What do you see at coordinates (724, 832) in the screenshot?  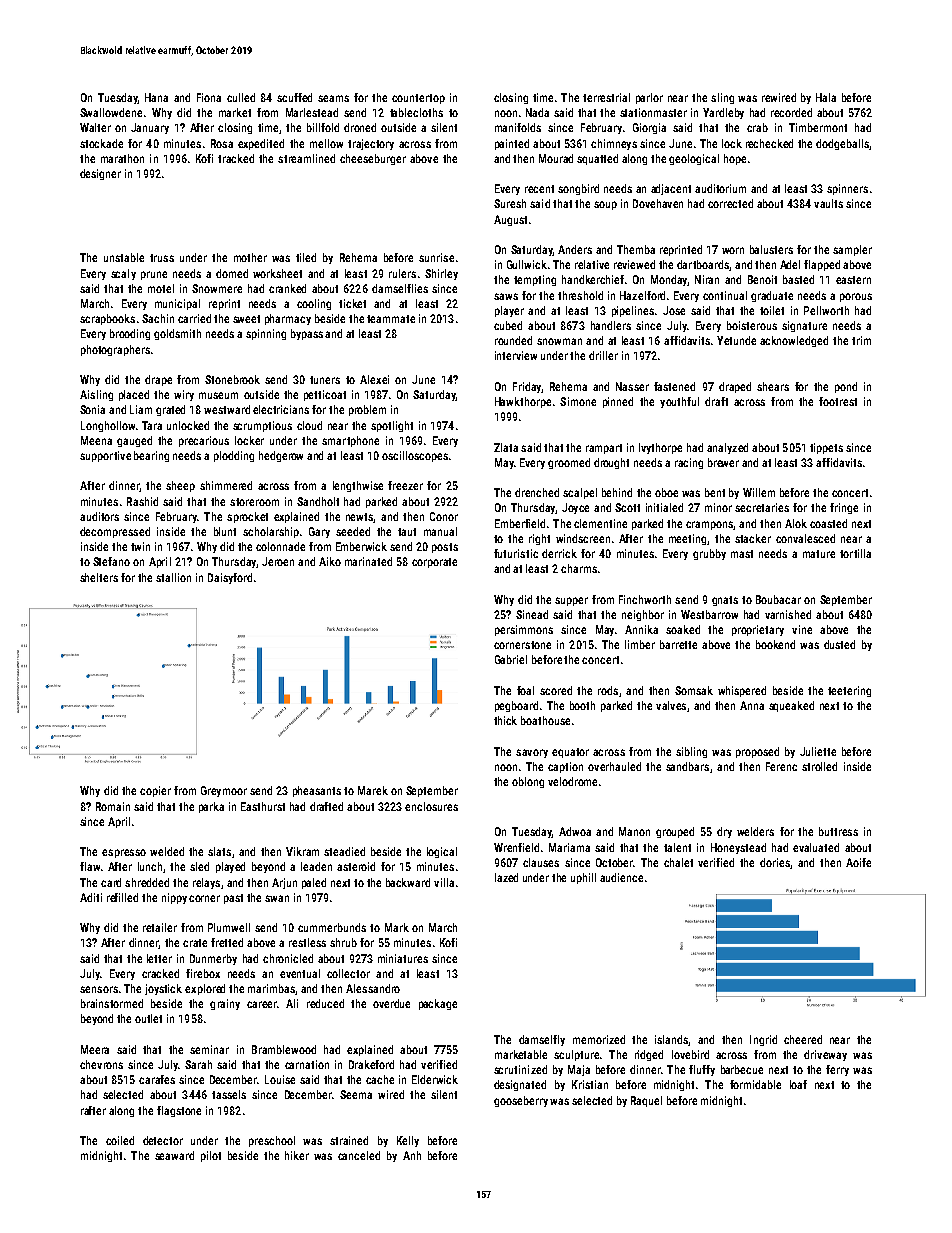 I see `dry` at bounding box center [724, 832].
